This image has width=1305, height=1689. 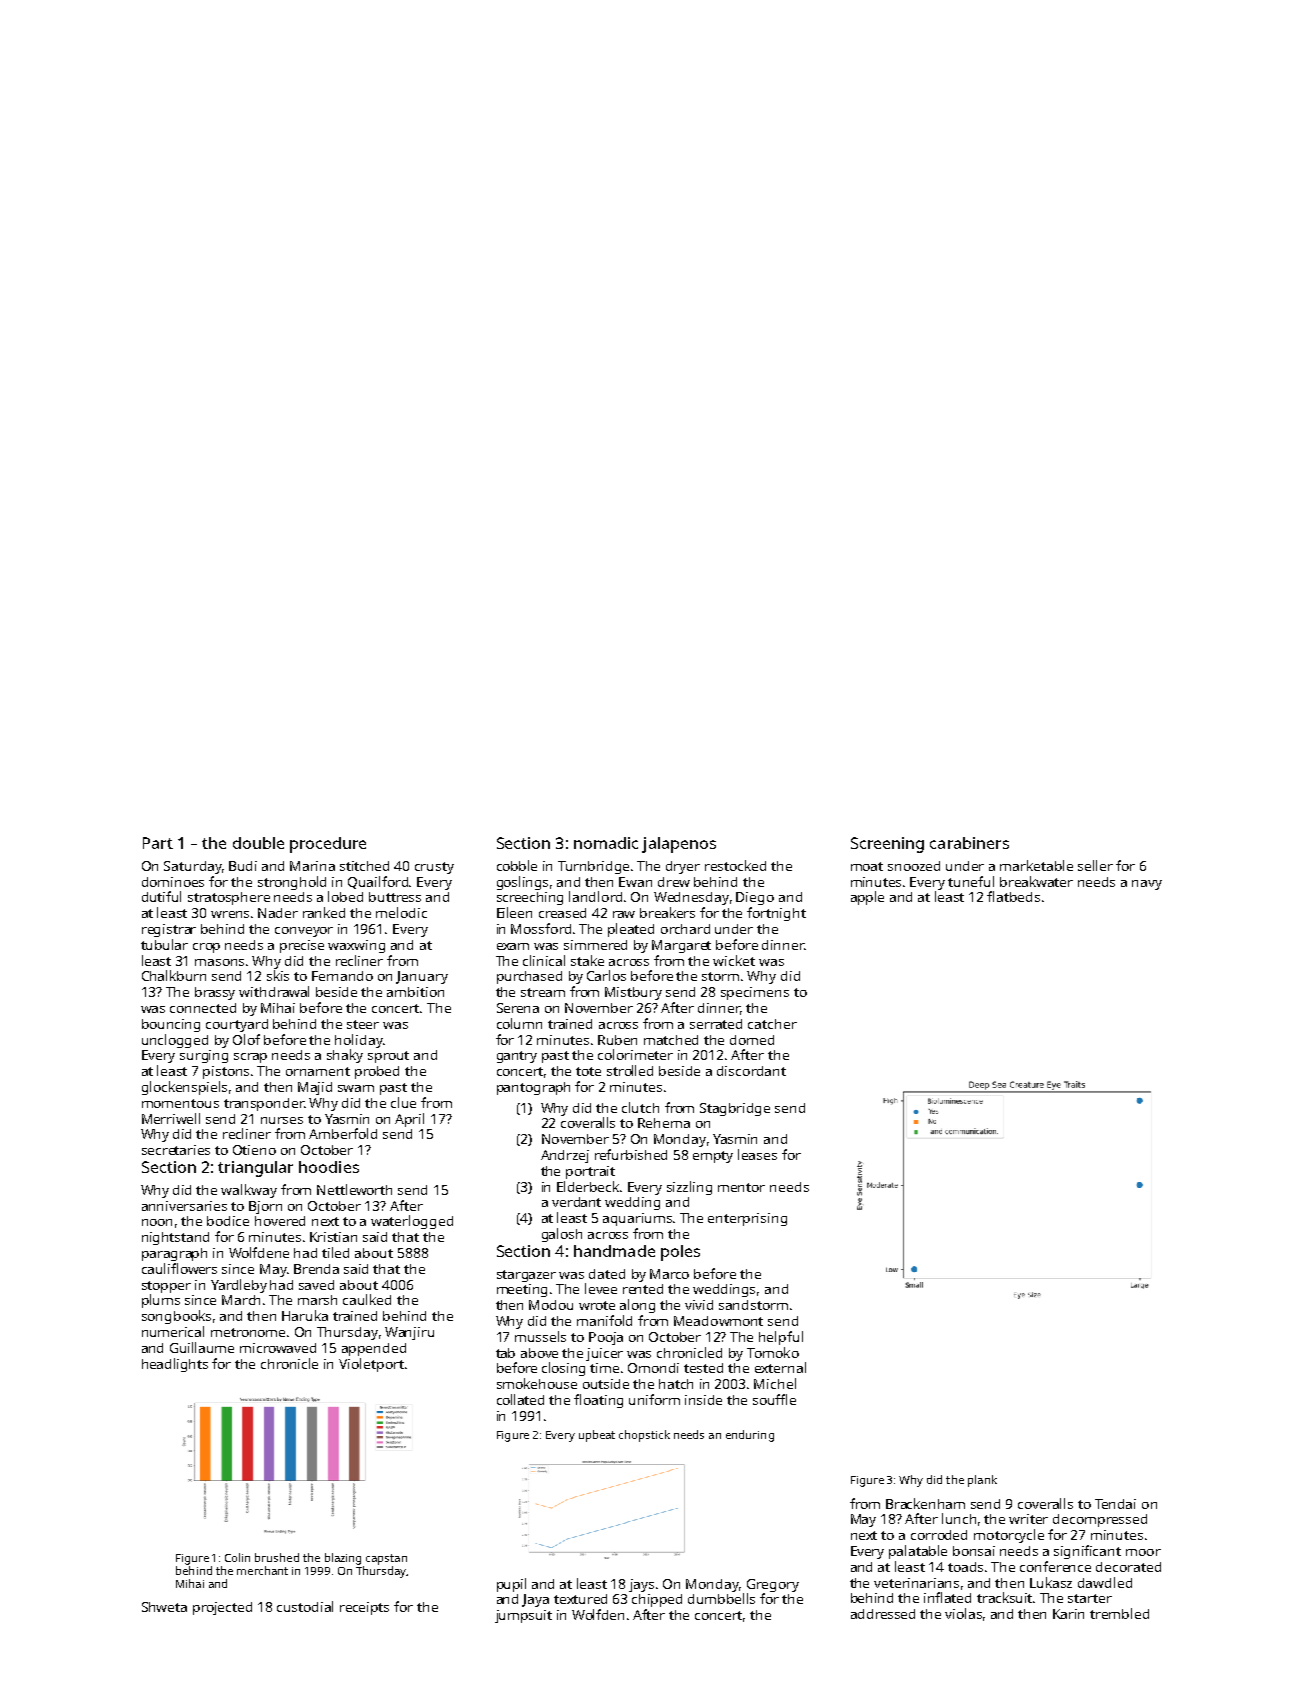 What do you see at coordinates (741, 1187) in the image?
I see `mentor` at bounding box center [741, 1187].
